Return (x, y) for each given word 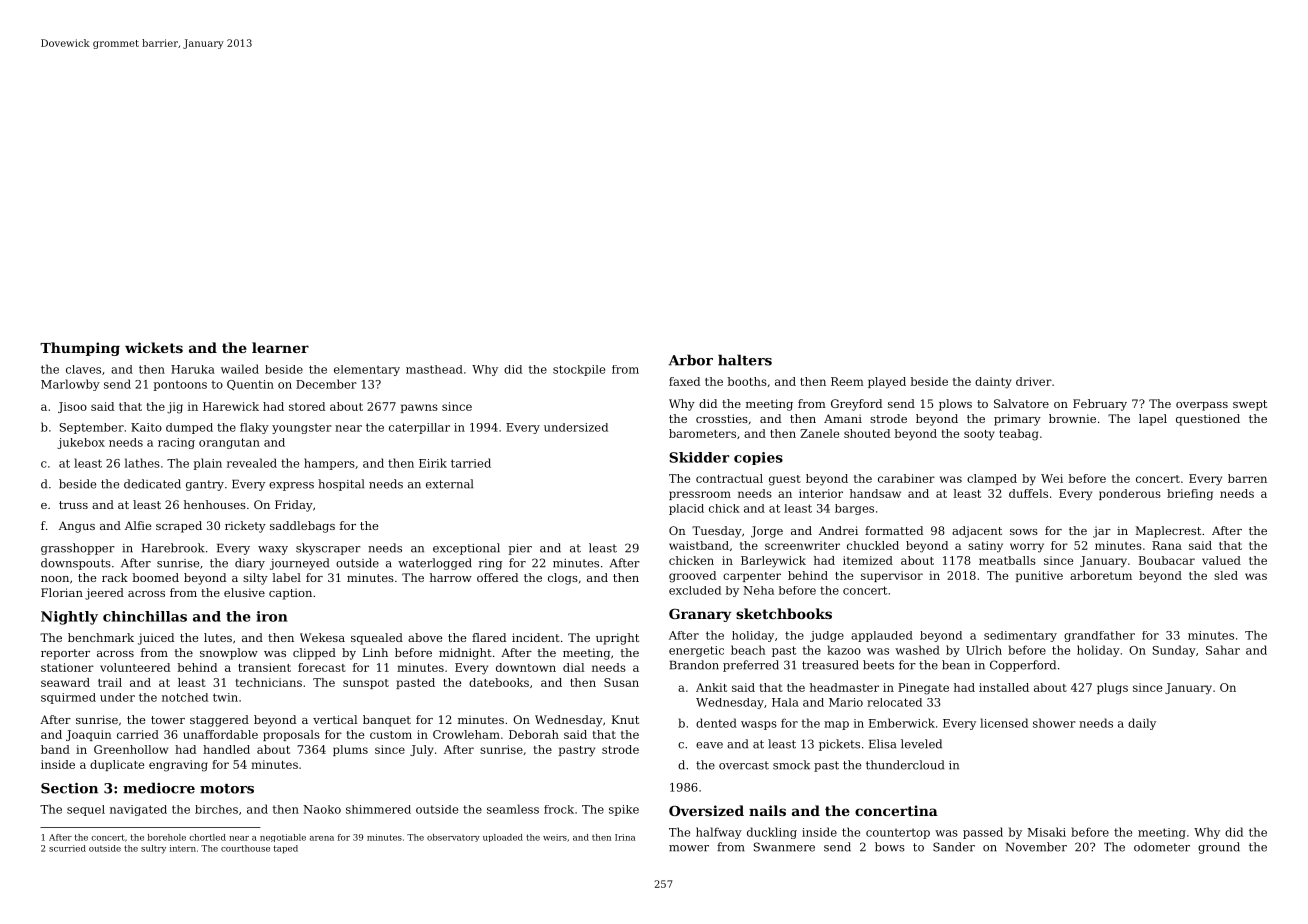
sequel (86, 810)
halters (745, 360)
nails (767, 810)
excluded (695, 590)
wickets (154, 347)
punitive (1039, 576)
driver (1034, 381)
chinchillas (145, 616)
